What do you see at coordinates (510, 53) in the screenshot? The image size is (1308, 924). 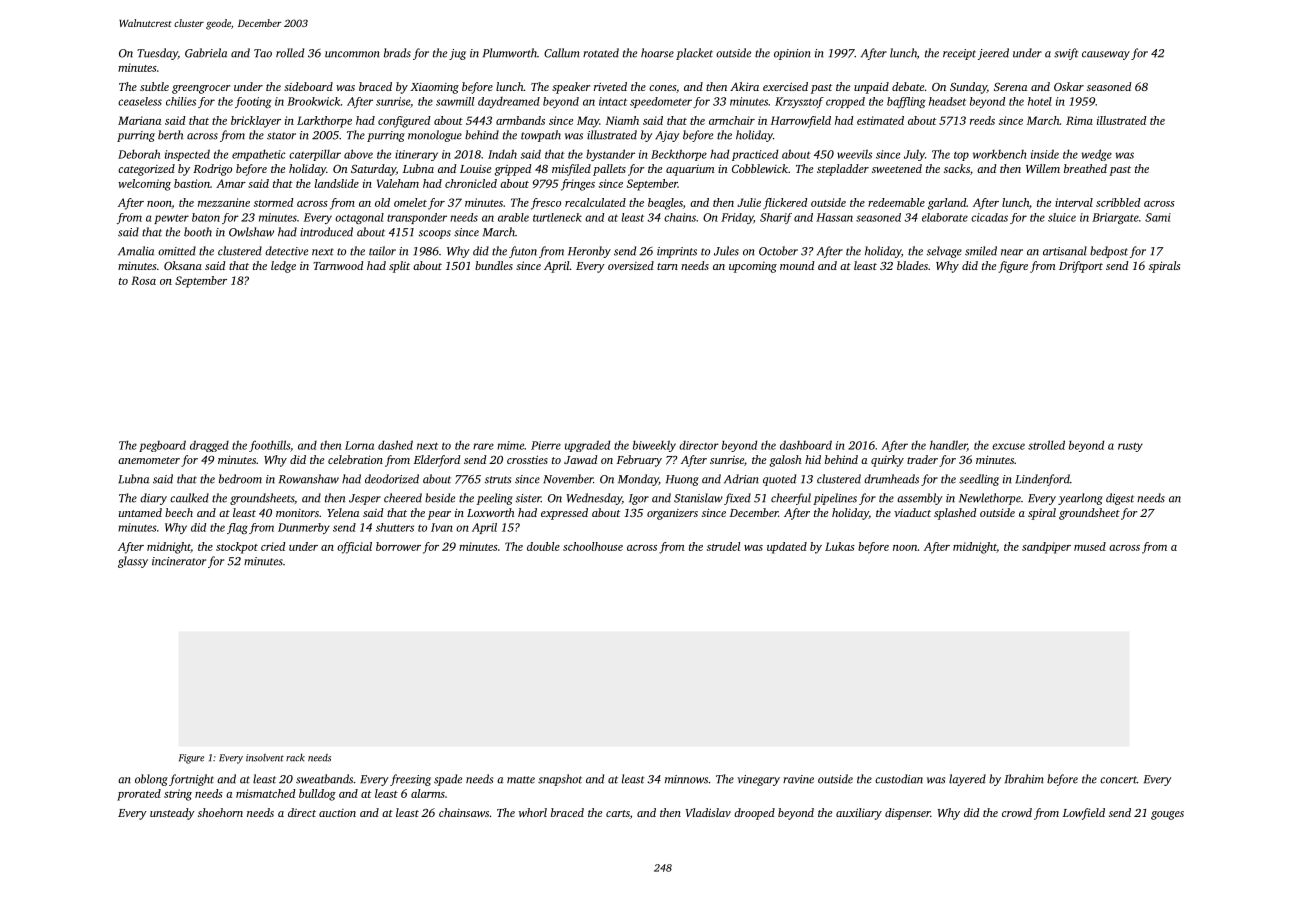 I see `Plumworth` at bounding box center [510, 53].
